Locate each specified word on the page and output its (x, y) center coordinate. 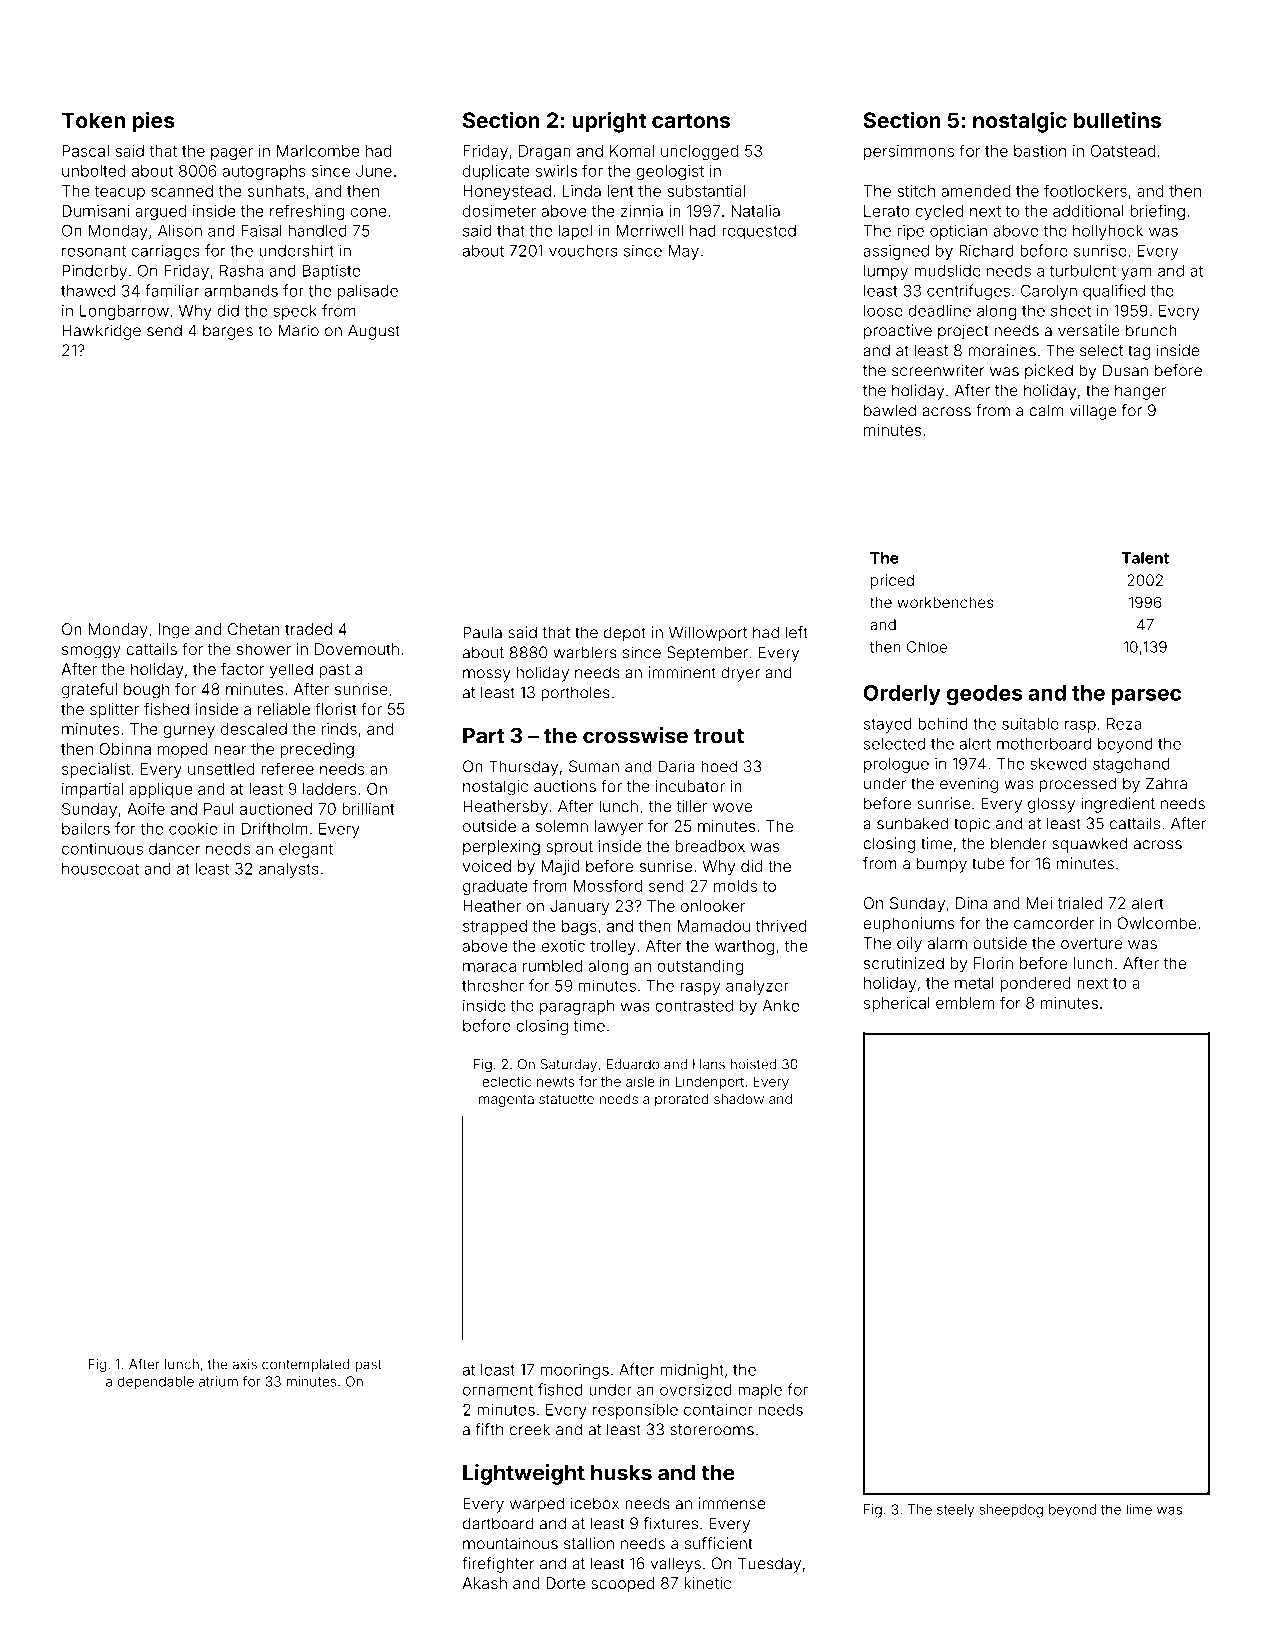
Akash (484, 1583)
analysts (289, 870)
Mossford (608, 885)
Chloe (927, 647)
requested (759, 232)
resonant (94, 251)
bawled (890, 410)
